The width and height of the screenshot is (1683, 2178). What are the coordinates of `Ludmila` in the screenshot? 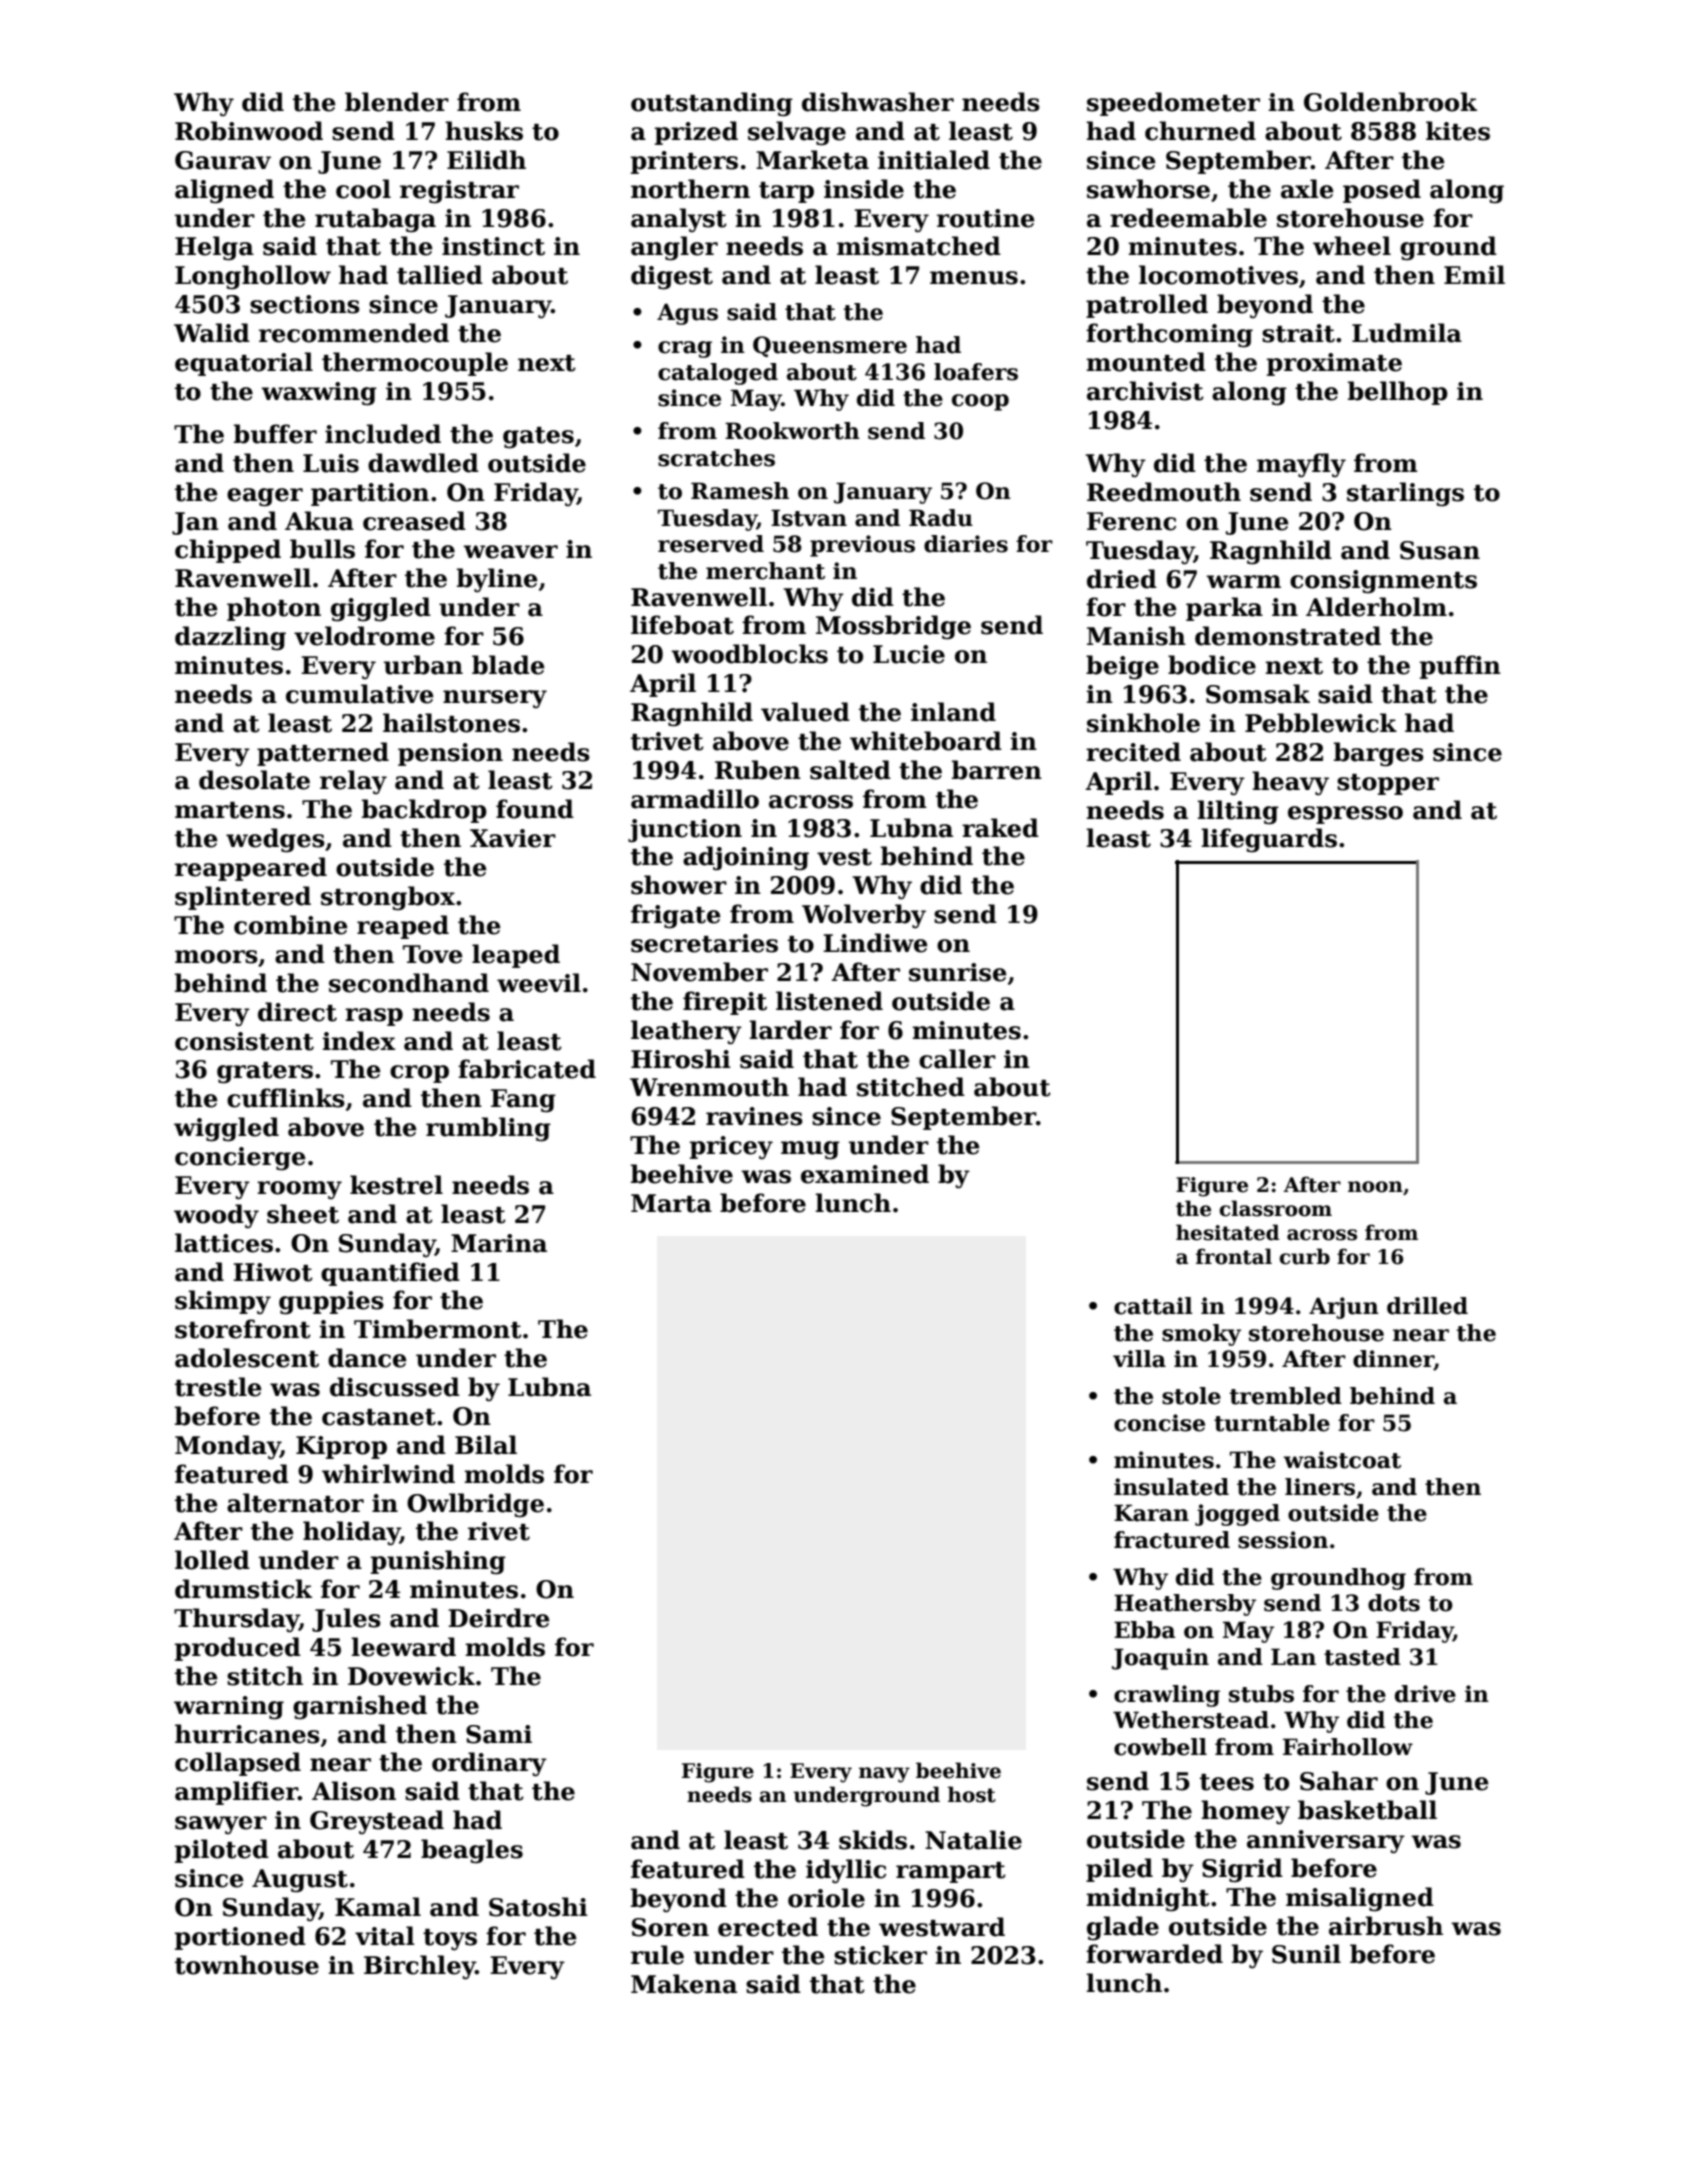 It's located at (1407, 333).
